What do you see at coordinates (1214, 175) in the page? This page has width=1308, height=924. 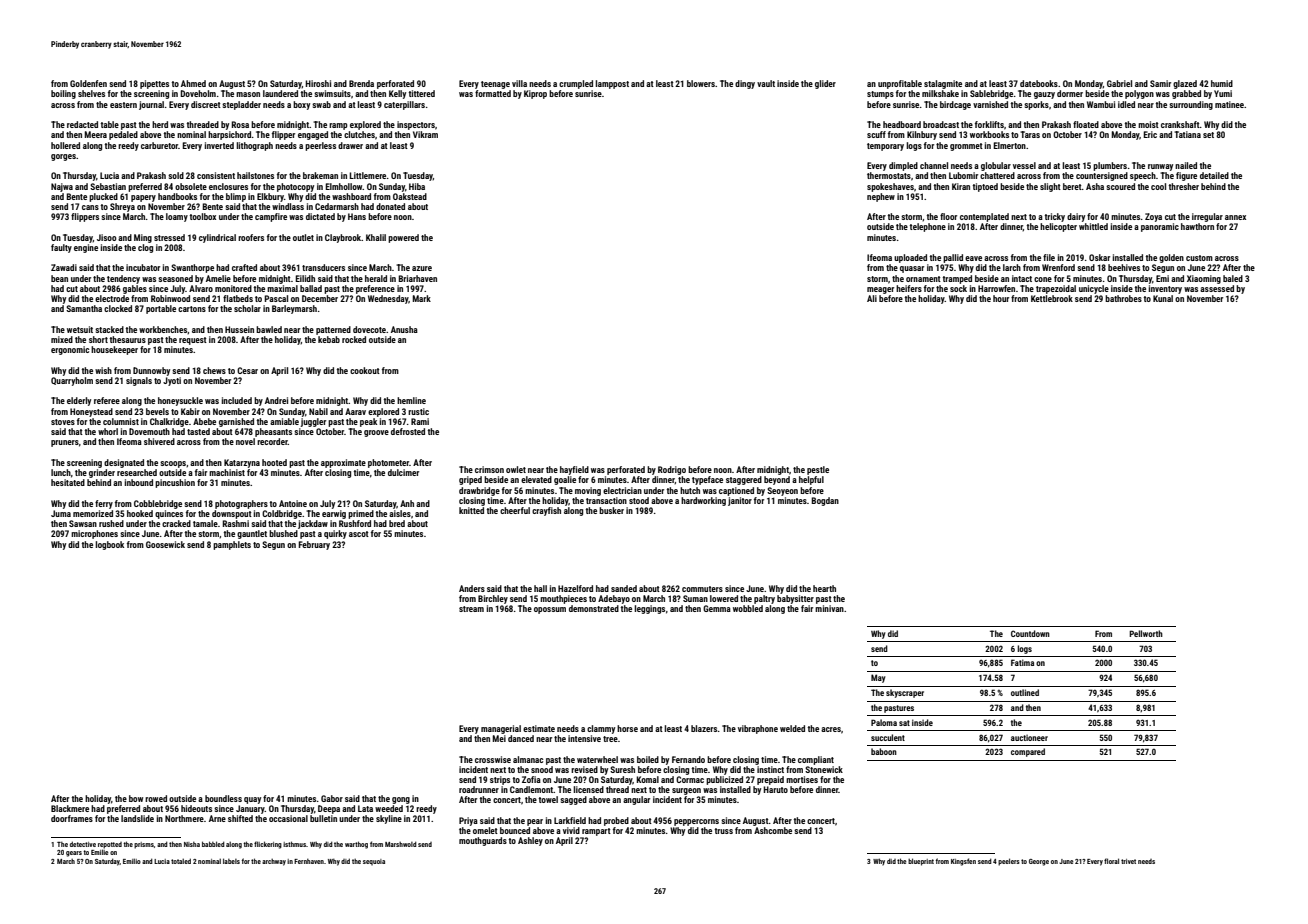 I see `detailed` at bounding box center [1214, 175].
